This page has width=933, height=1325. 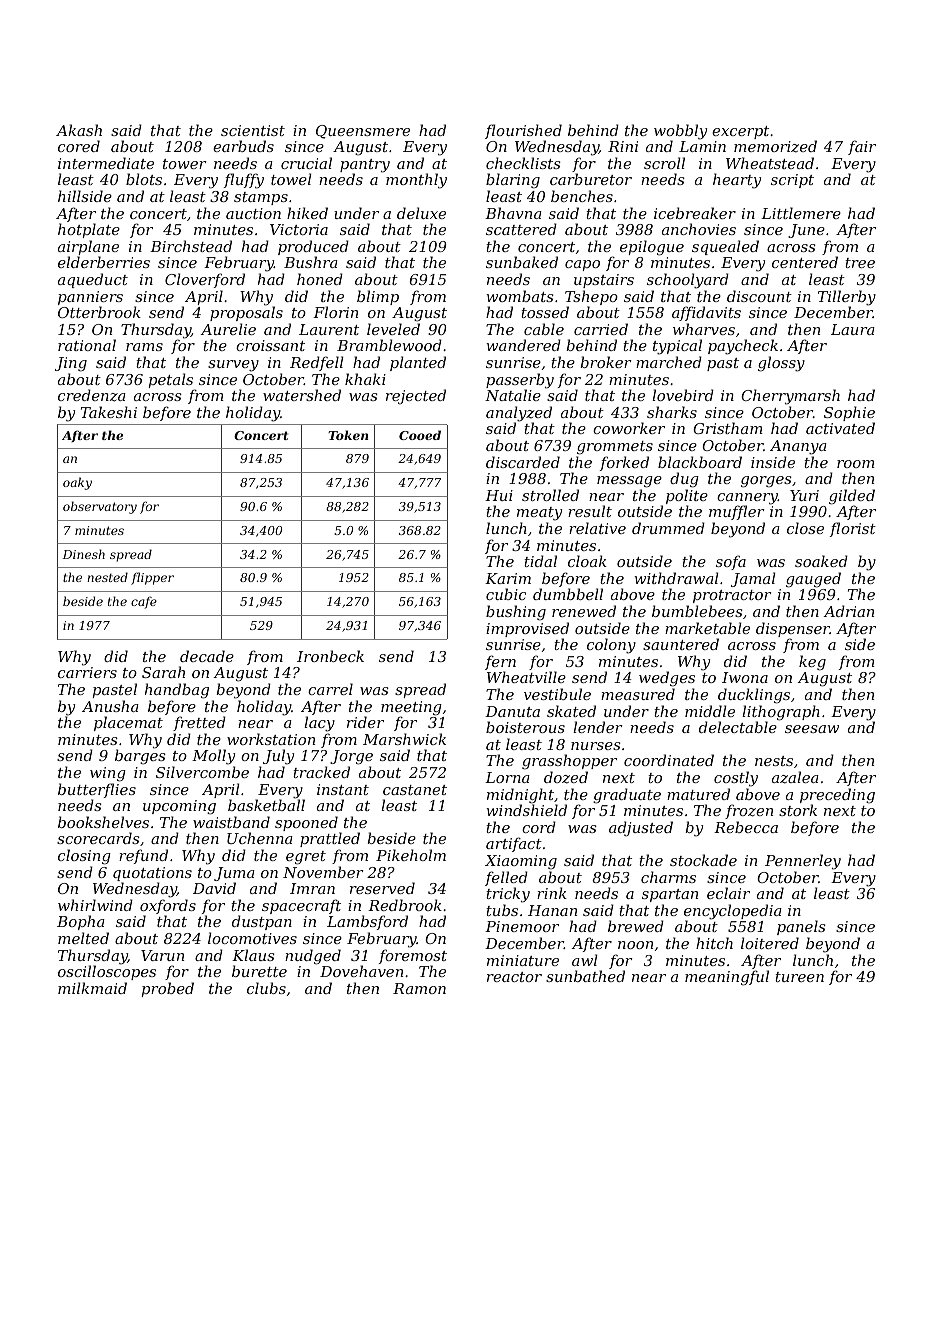 What do you see at coordinates (93, 280) in the page?
I see `aqueduct` at bounding box center [93, 280].
